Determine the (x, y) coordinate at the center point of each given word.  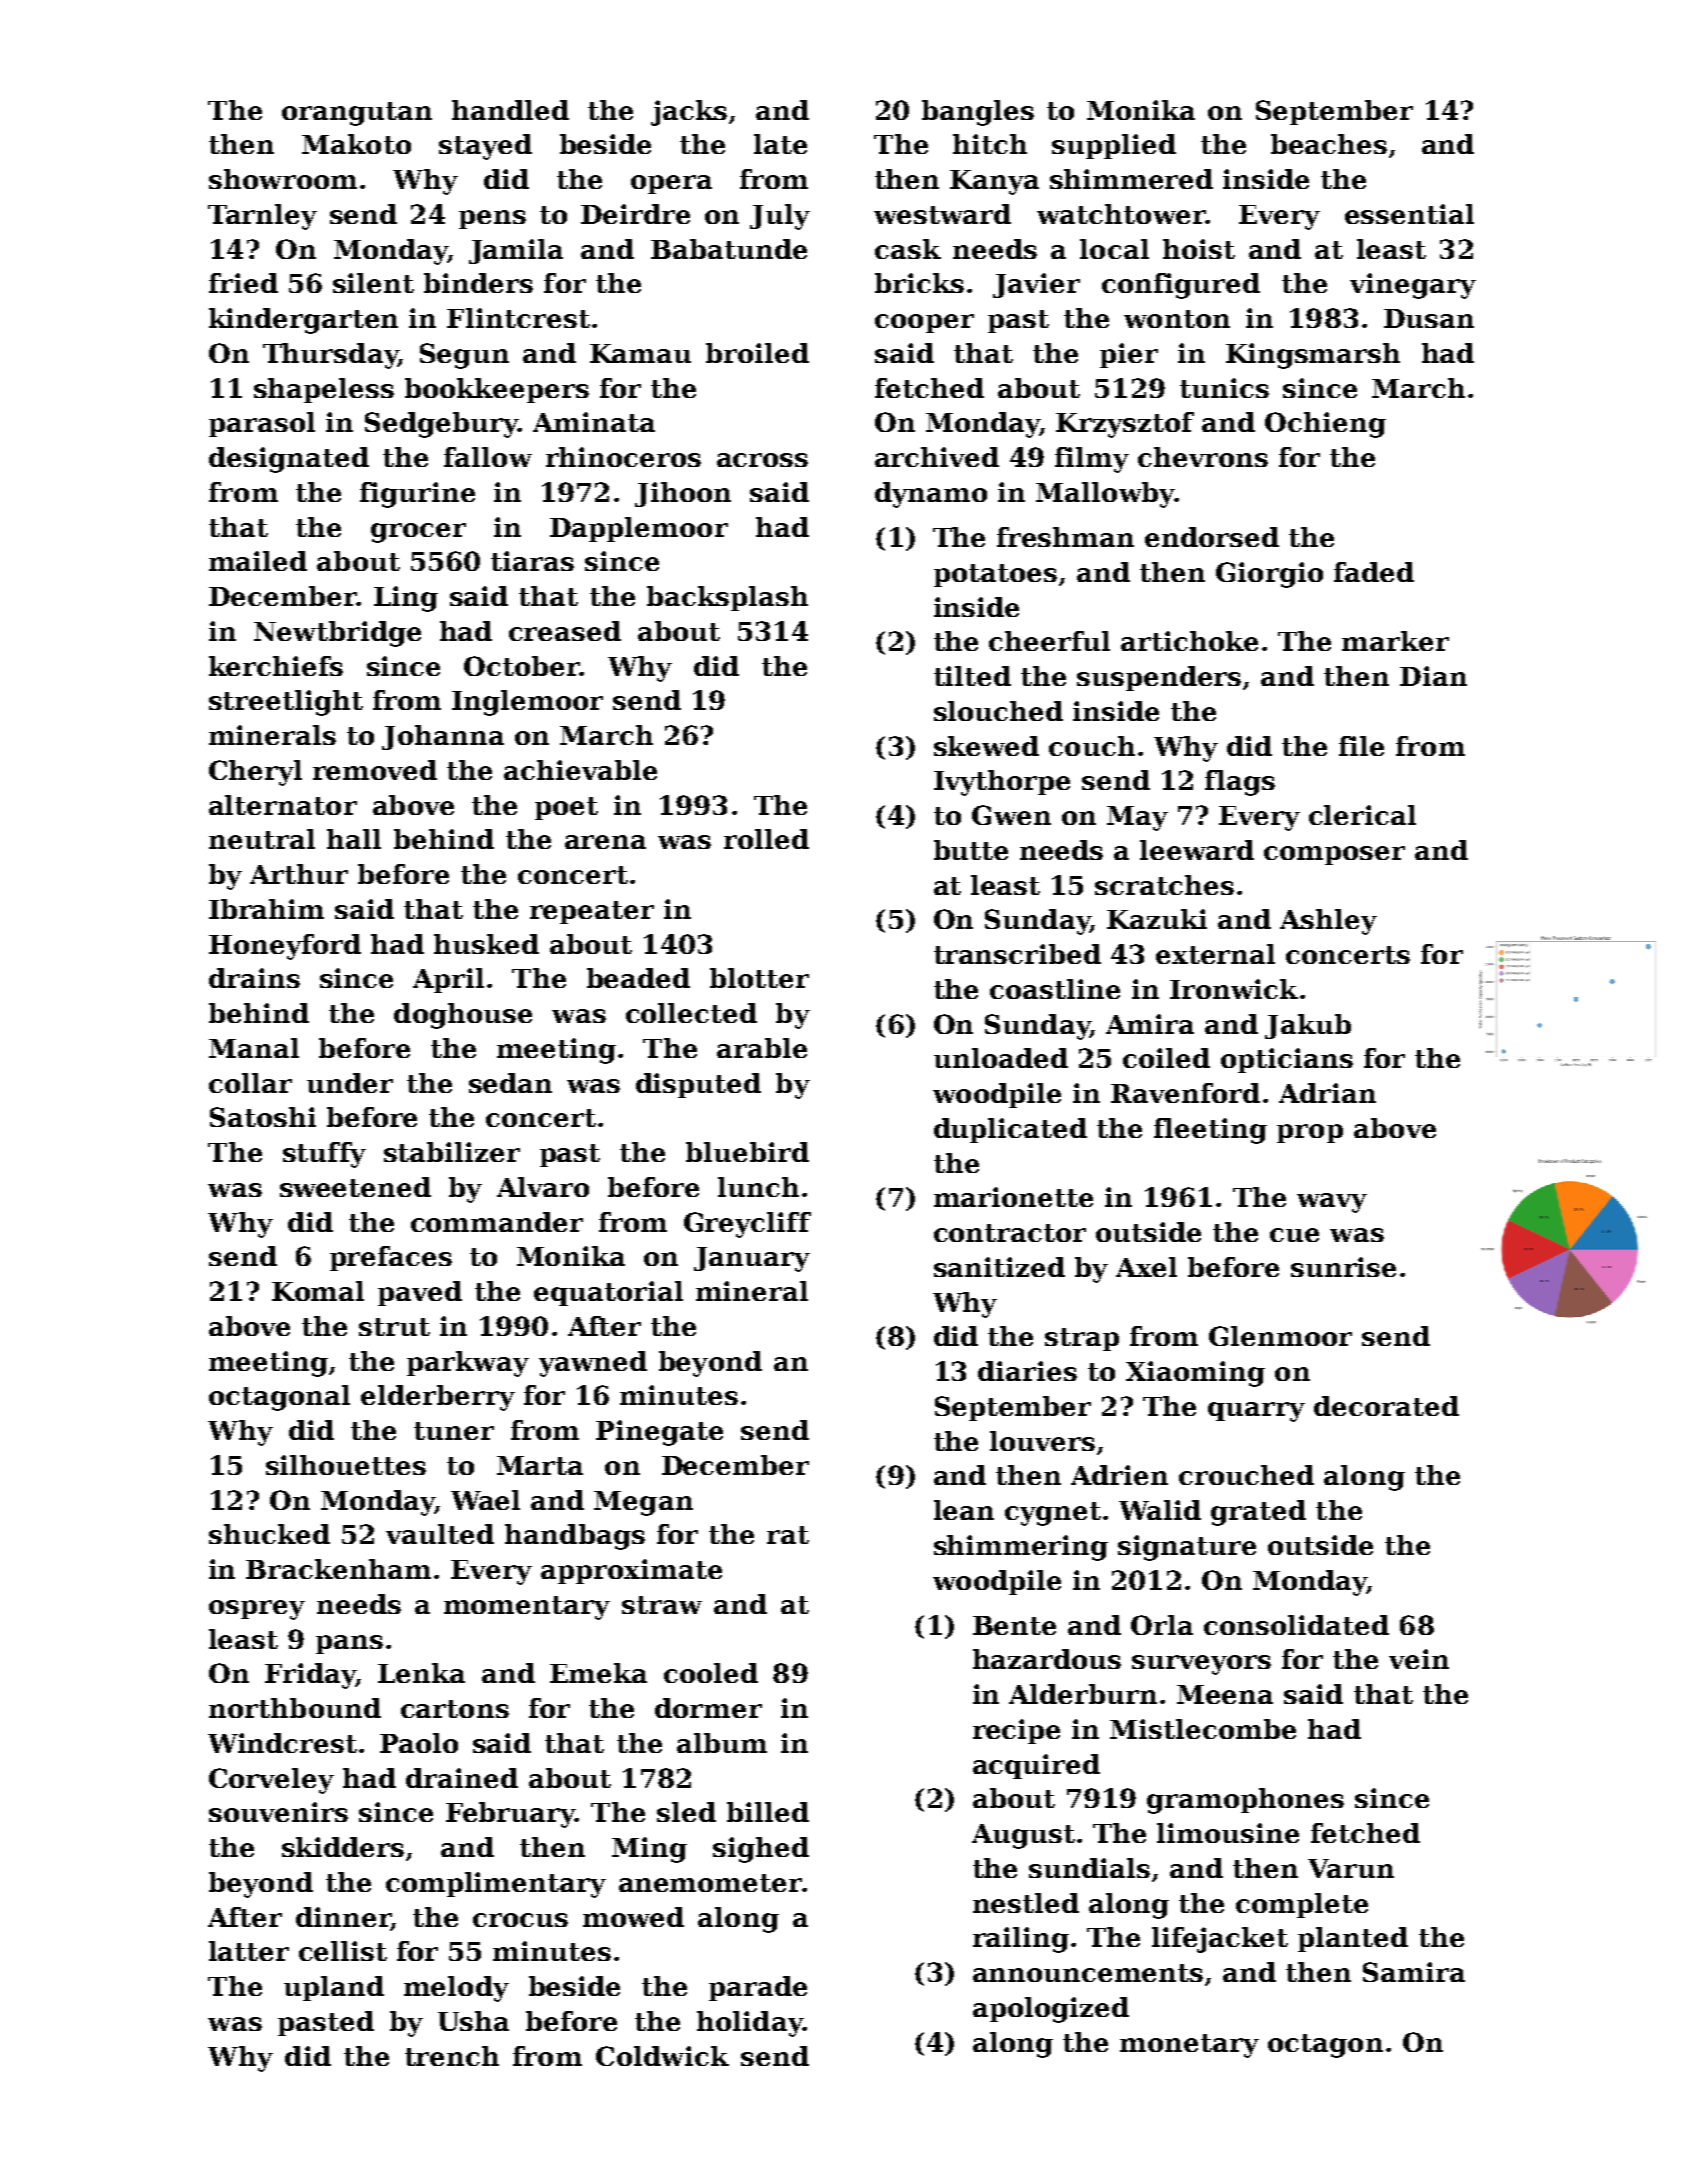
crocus (520, 1920)
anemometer (710, 1883)
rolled (766, 839)
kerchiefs (276, 666)
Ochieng (1325, 425)
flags (1240, 783)
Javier (1036, 285)
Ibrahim (266, 909)
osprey (257, 1610)
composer (1334, 855)
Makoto (356, 144)
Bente (1014, 1625)
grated (1258, 1513)
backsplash (727, 598)
